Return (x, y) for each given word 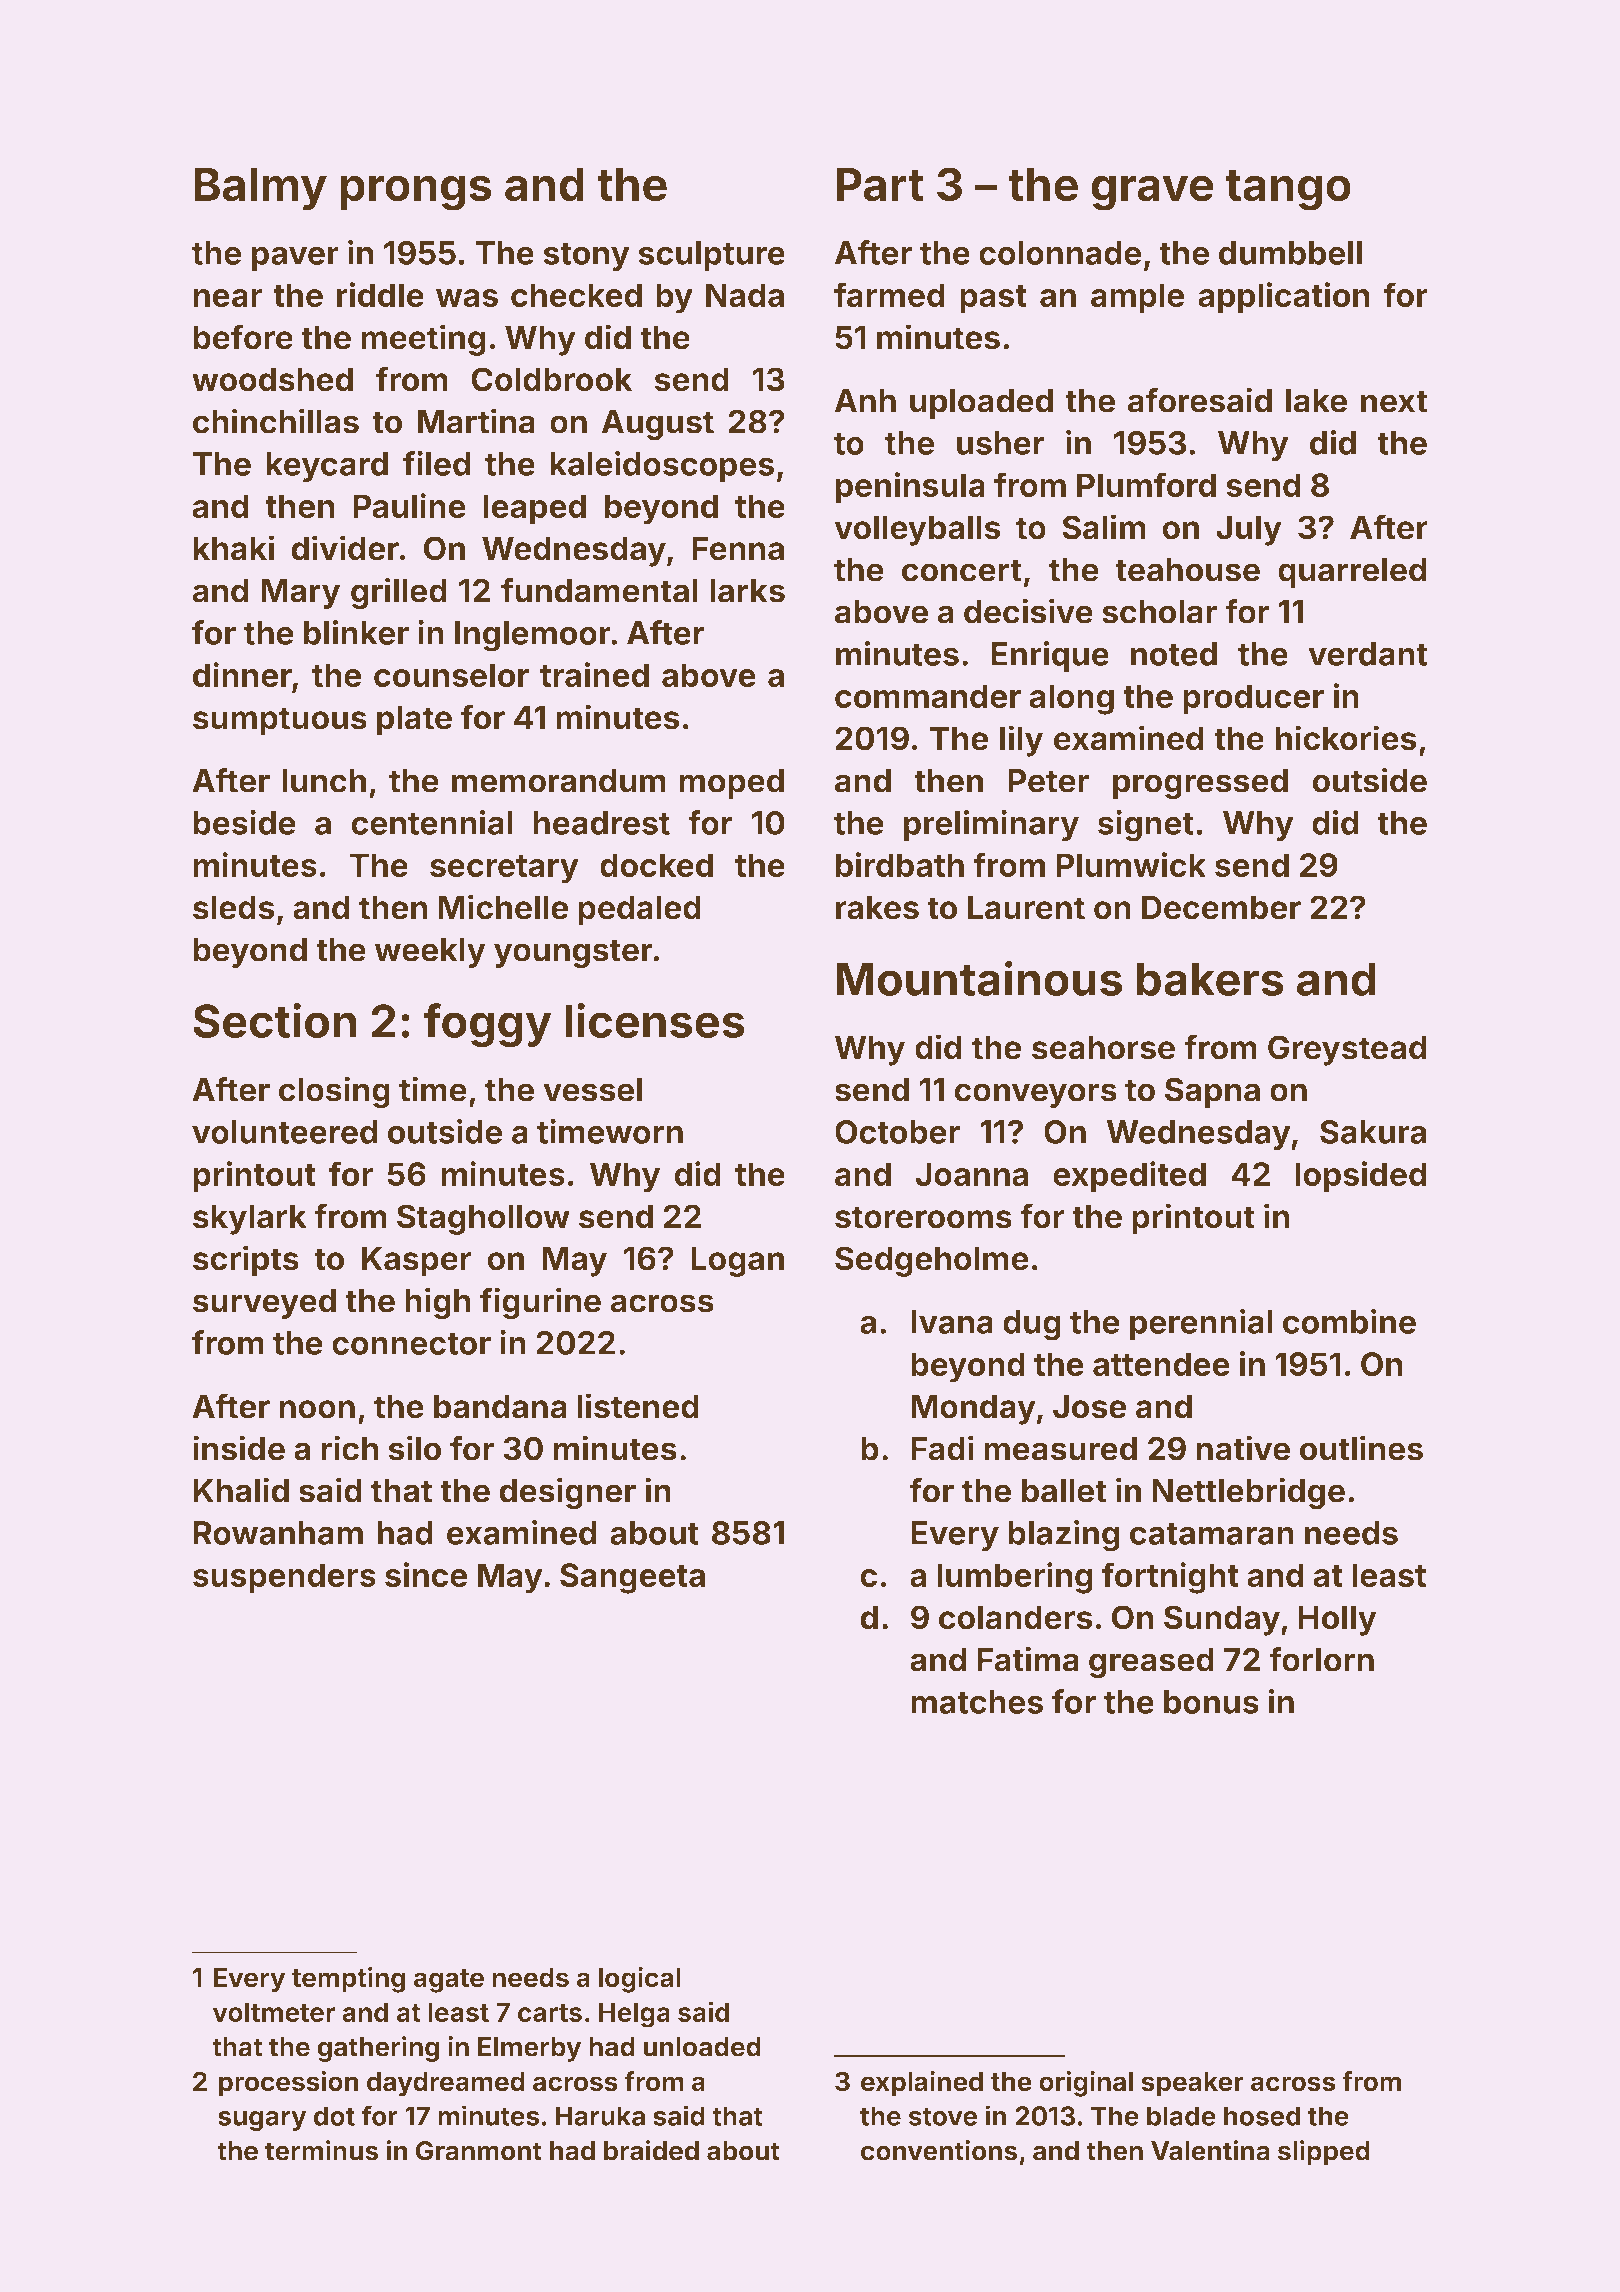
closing (334, 1092)
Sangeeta (632, 1578)
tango (1288, 190)
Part (880, 185)
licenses (655, 1020)
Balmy (260, 189)
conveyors (1035, 1095)
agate (449, 1981)
